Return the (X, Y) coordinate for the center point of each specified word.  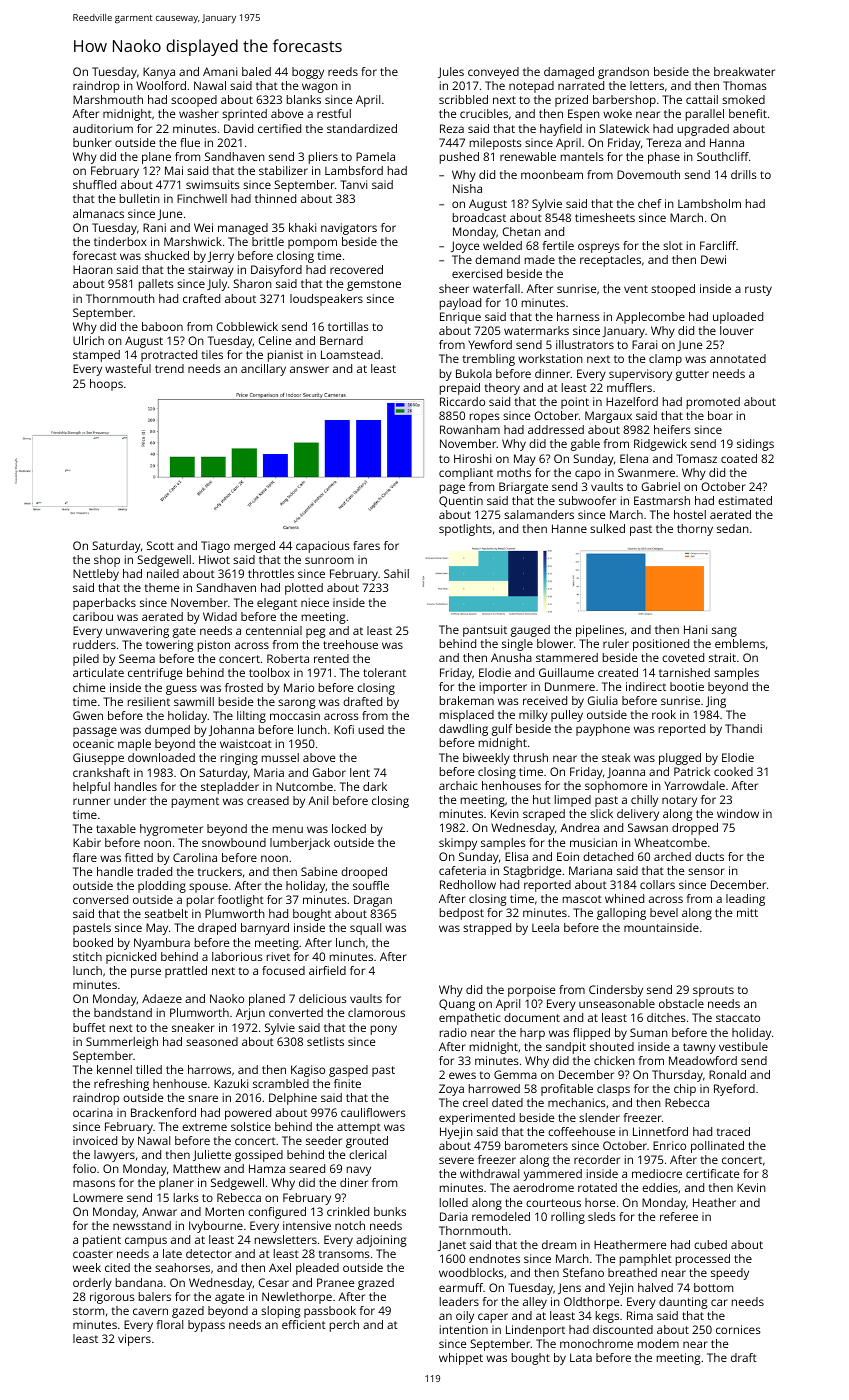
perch (344, 1326)
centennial (274, 630)
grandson (623, 73)
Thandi (743, 728)
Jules (451, 72)
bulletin (140, 198)
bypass (206, 1326)
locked (349, 828)
